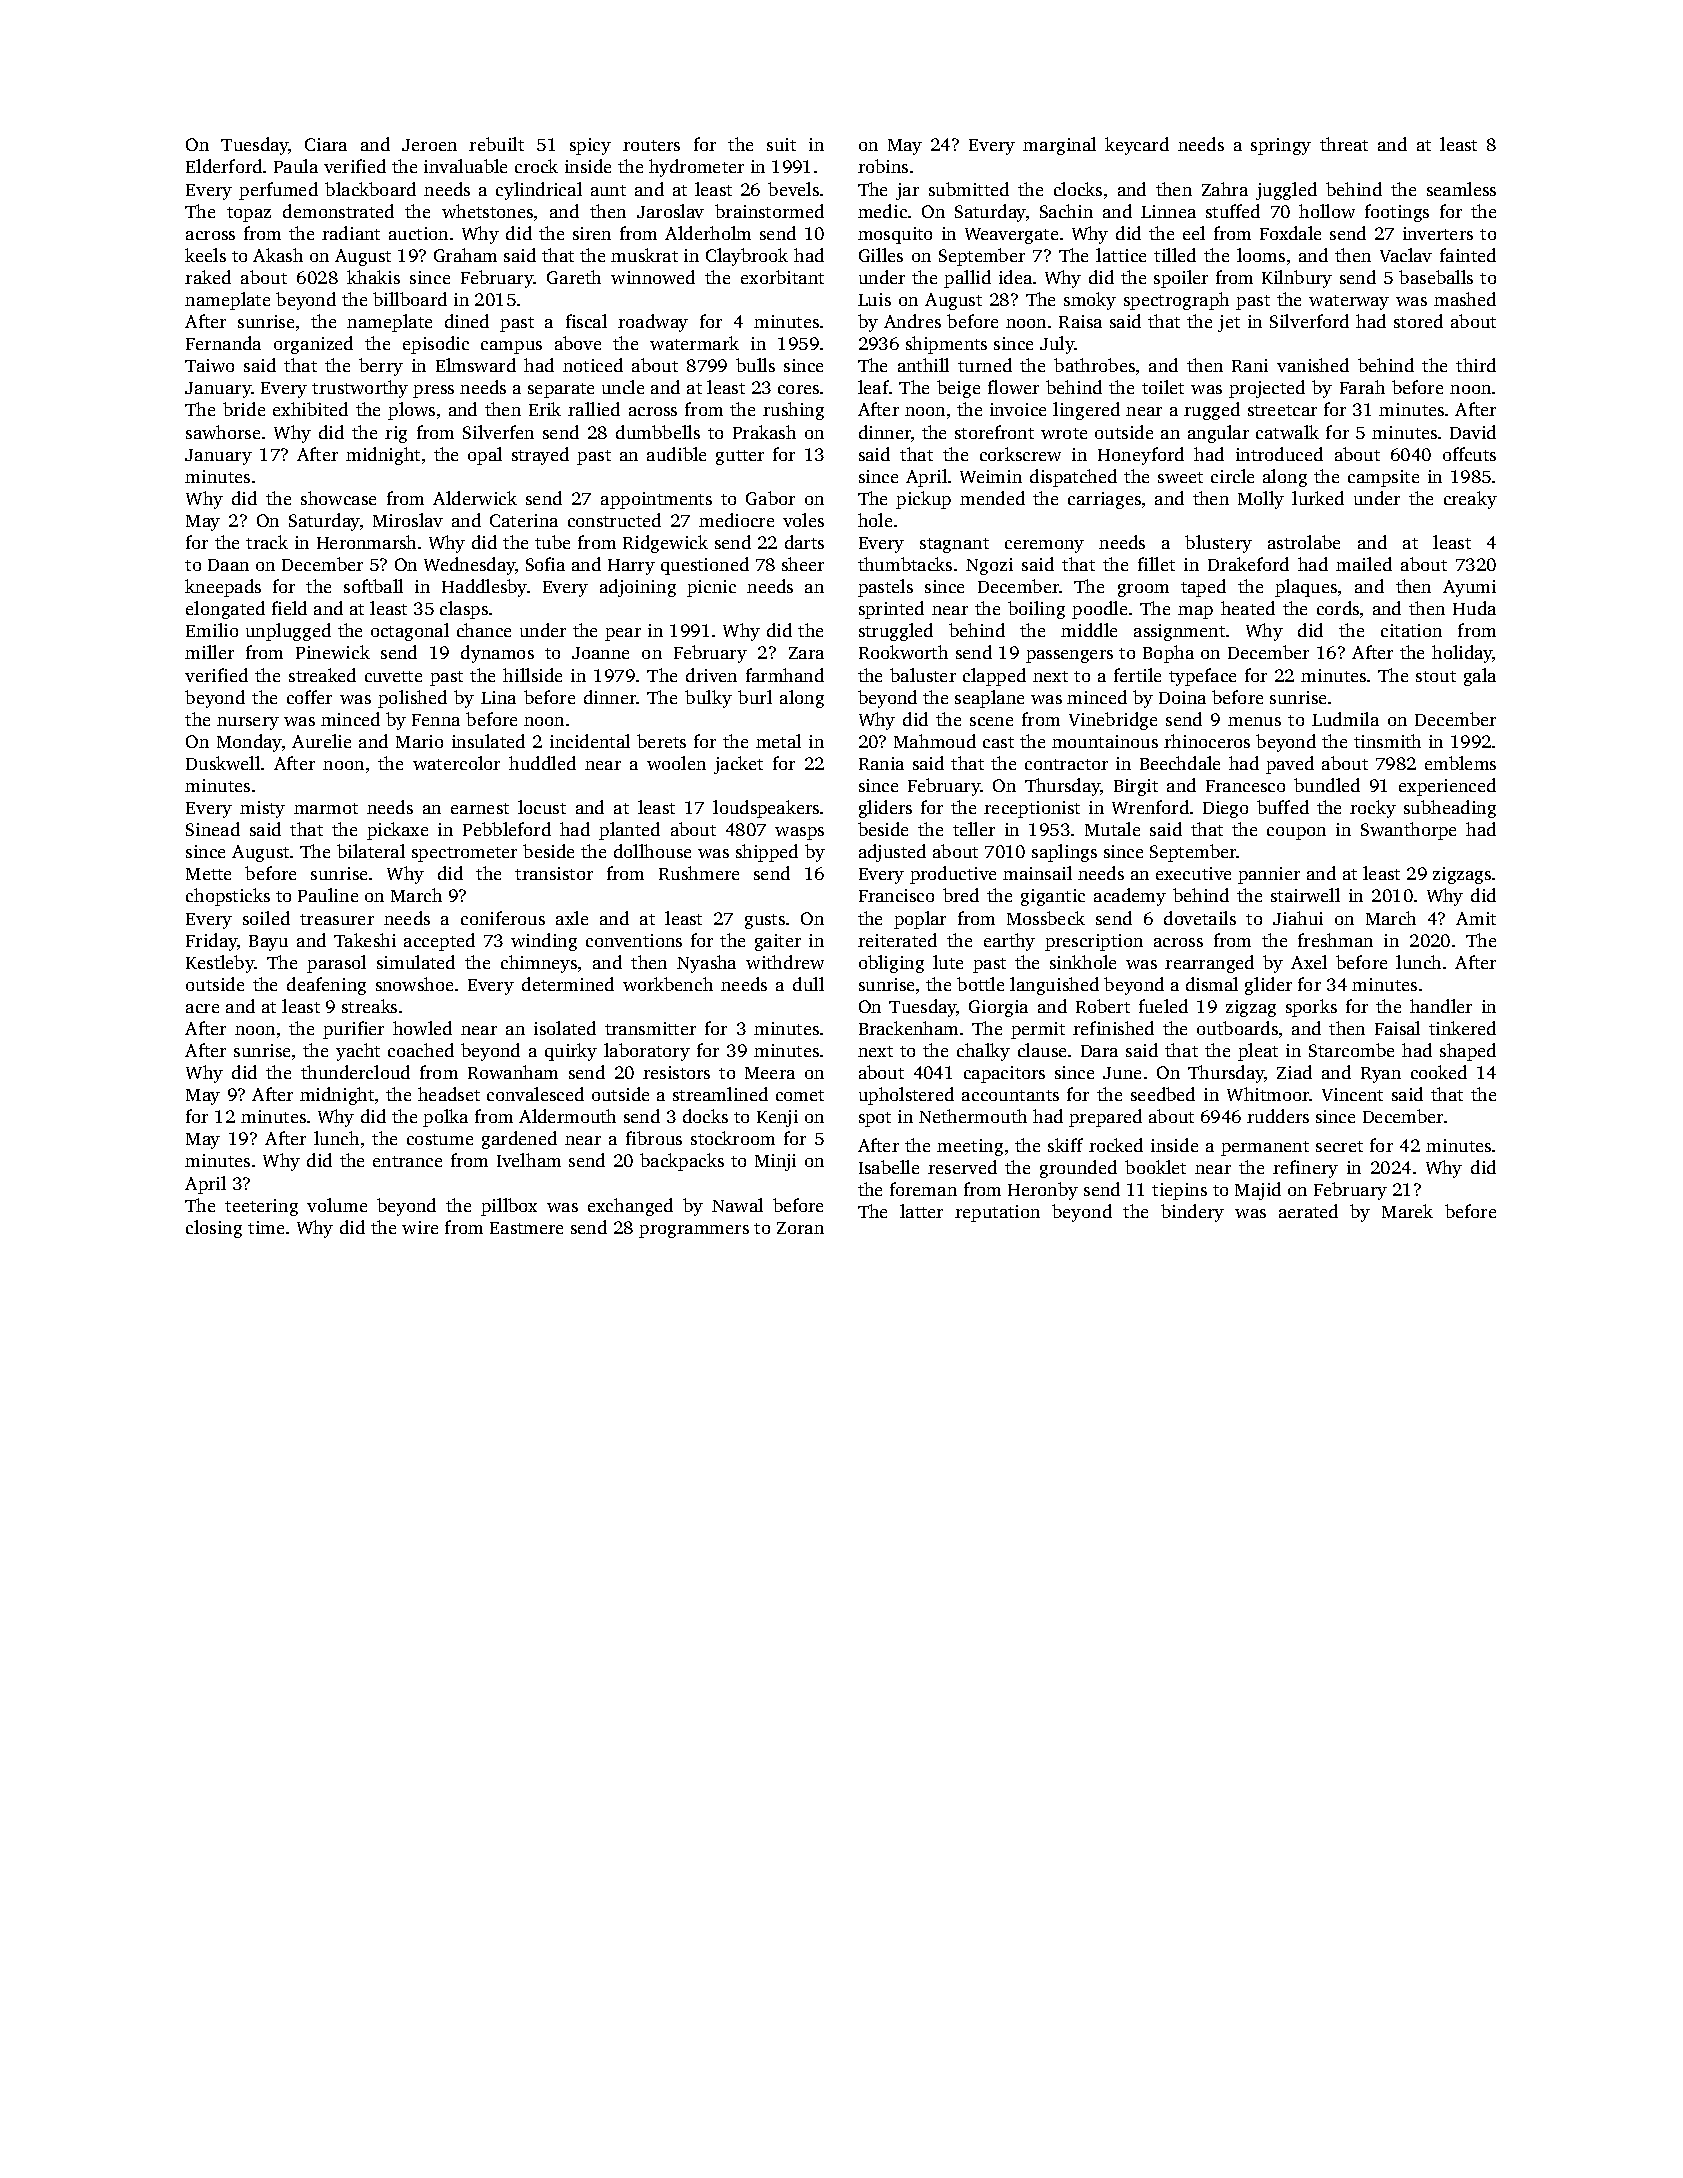 The width and height of the page is (1683, 2178). What do you see at coordinates (465, 255) in the page?
I see `Graham` at bounding box center [465, 255].
